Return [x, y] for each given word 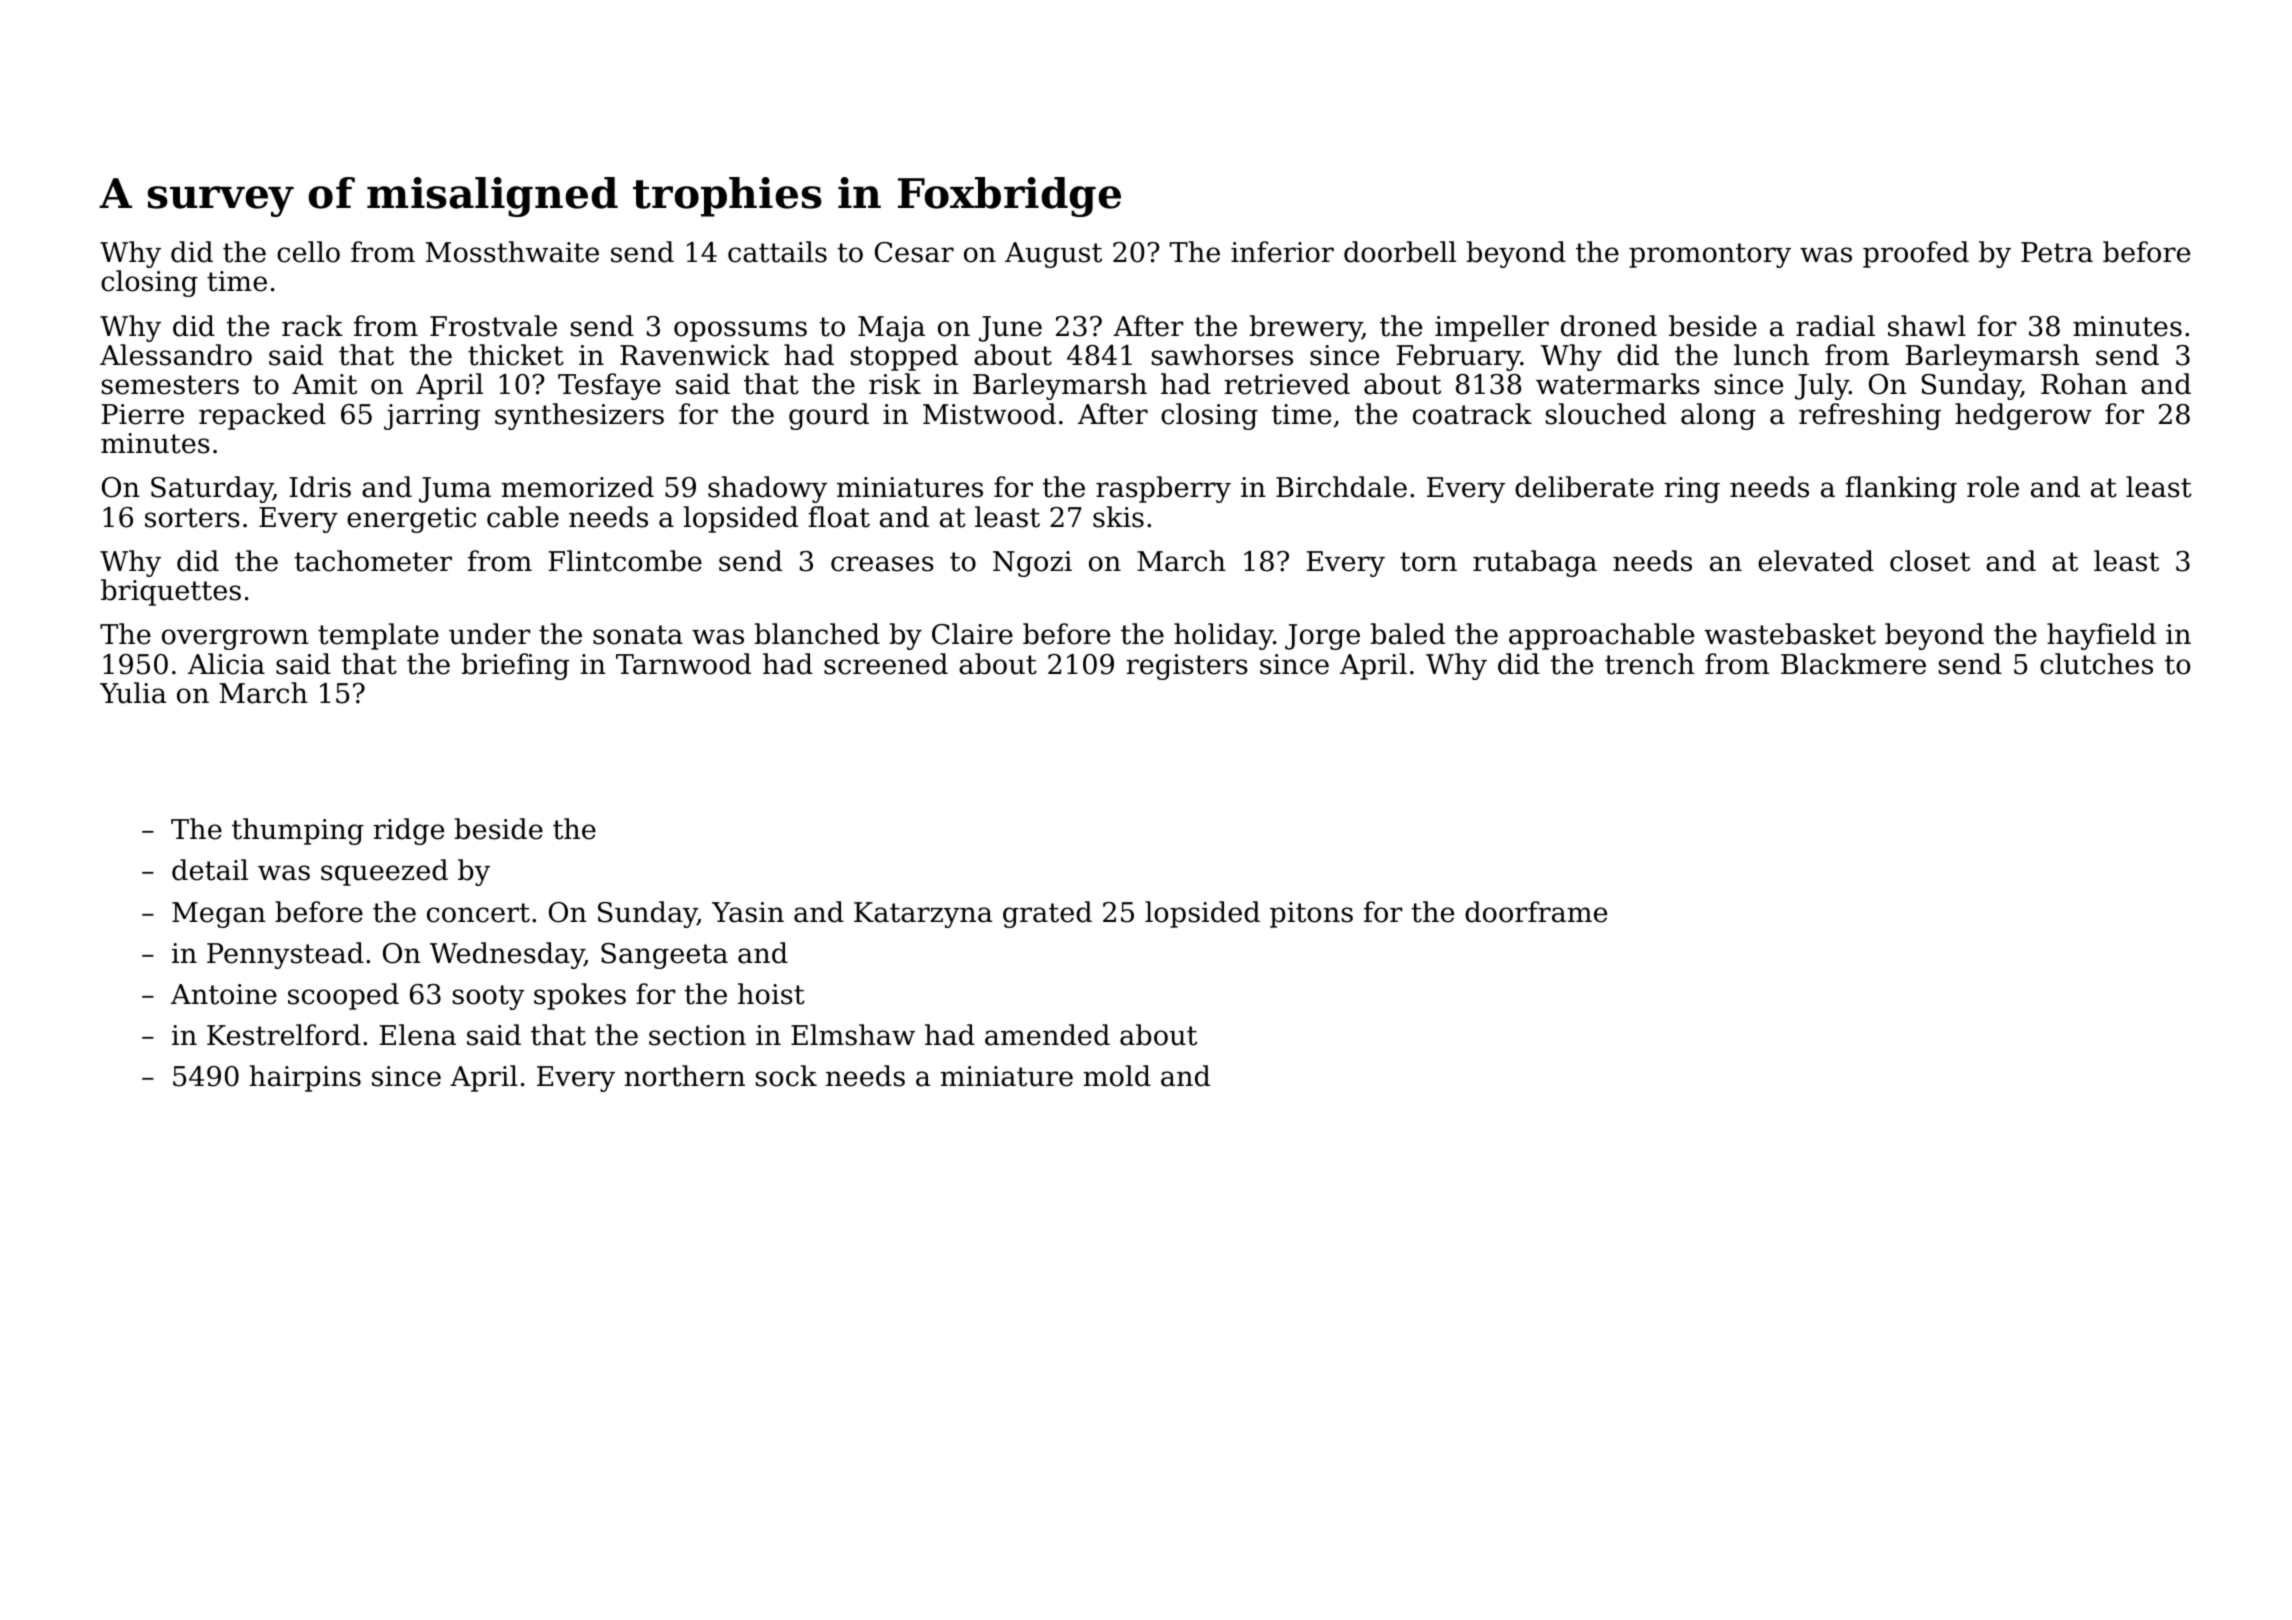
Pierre [142, 414]
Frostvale [493, 326]
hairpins [305, 1078]
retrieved [1287, 384]
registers [1187, 667]
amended [1047, 1035]
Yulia [133, 693]
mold [1117, 1076]
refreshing [1870, 416]
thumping [298, 831]
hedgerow [2023, 416]
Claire [972, 634]
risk [895, 384]
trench [1649, 664]
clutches [2096, 664]
